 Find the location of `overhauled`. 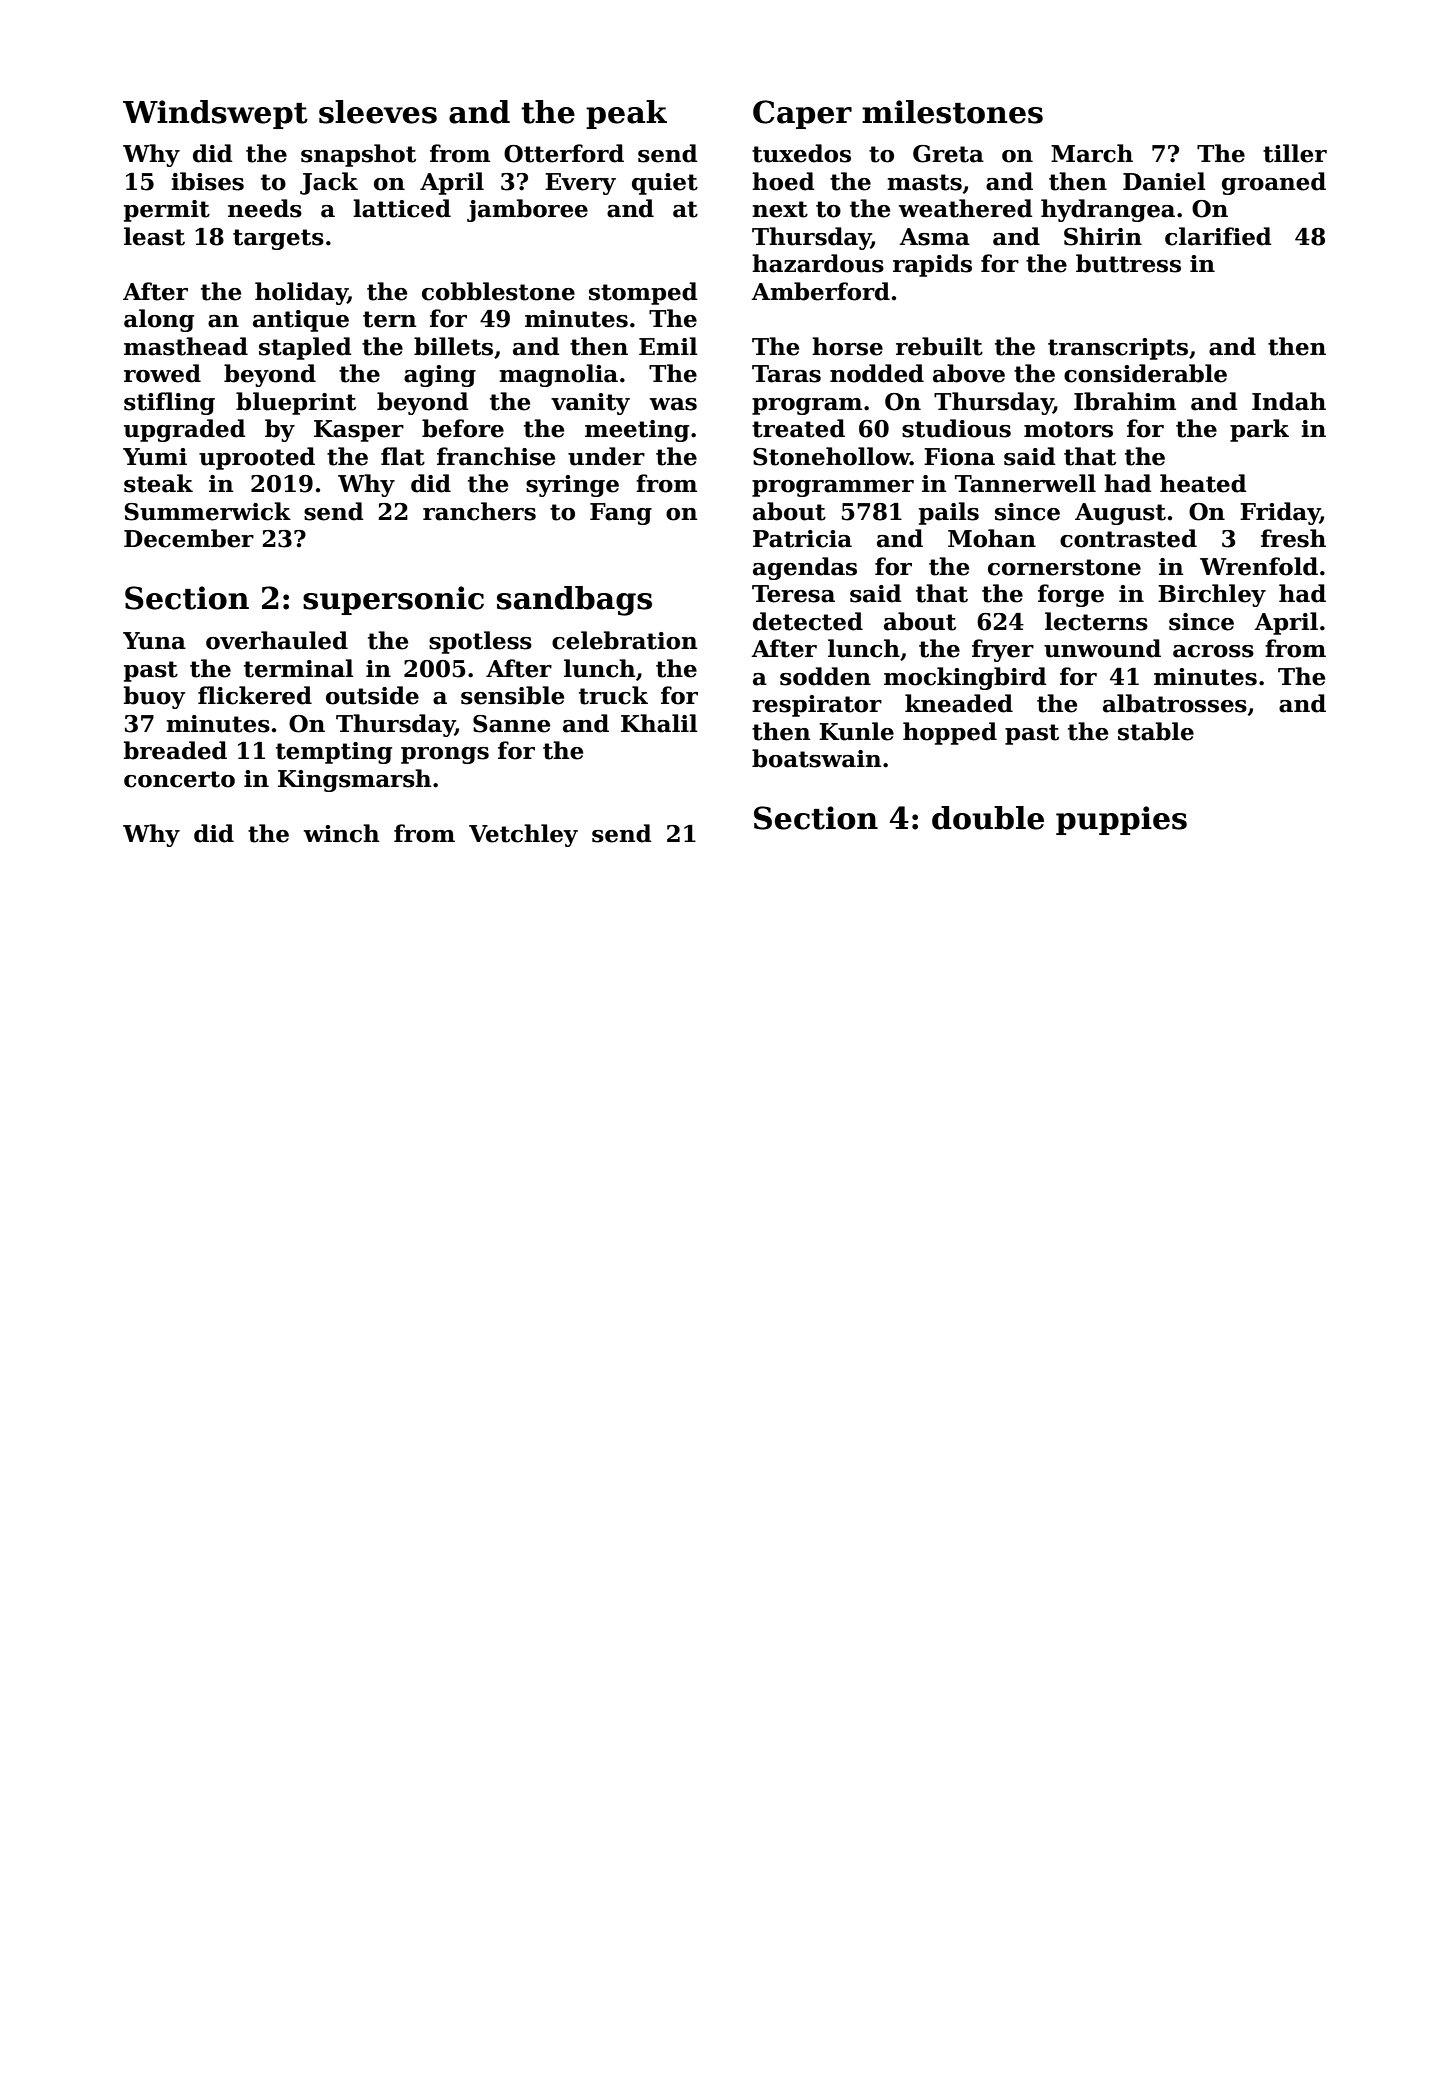

overhauled is located at coordinates (277, 640).
